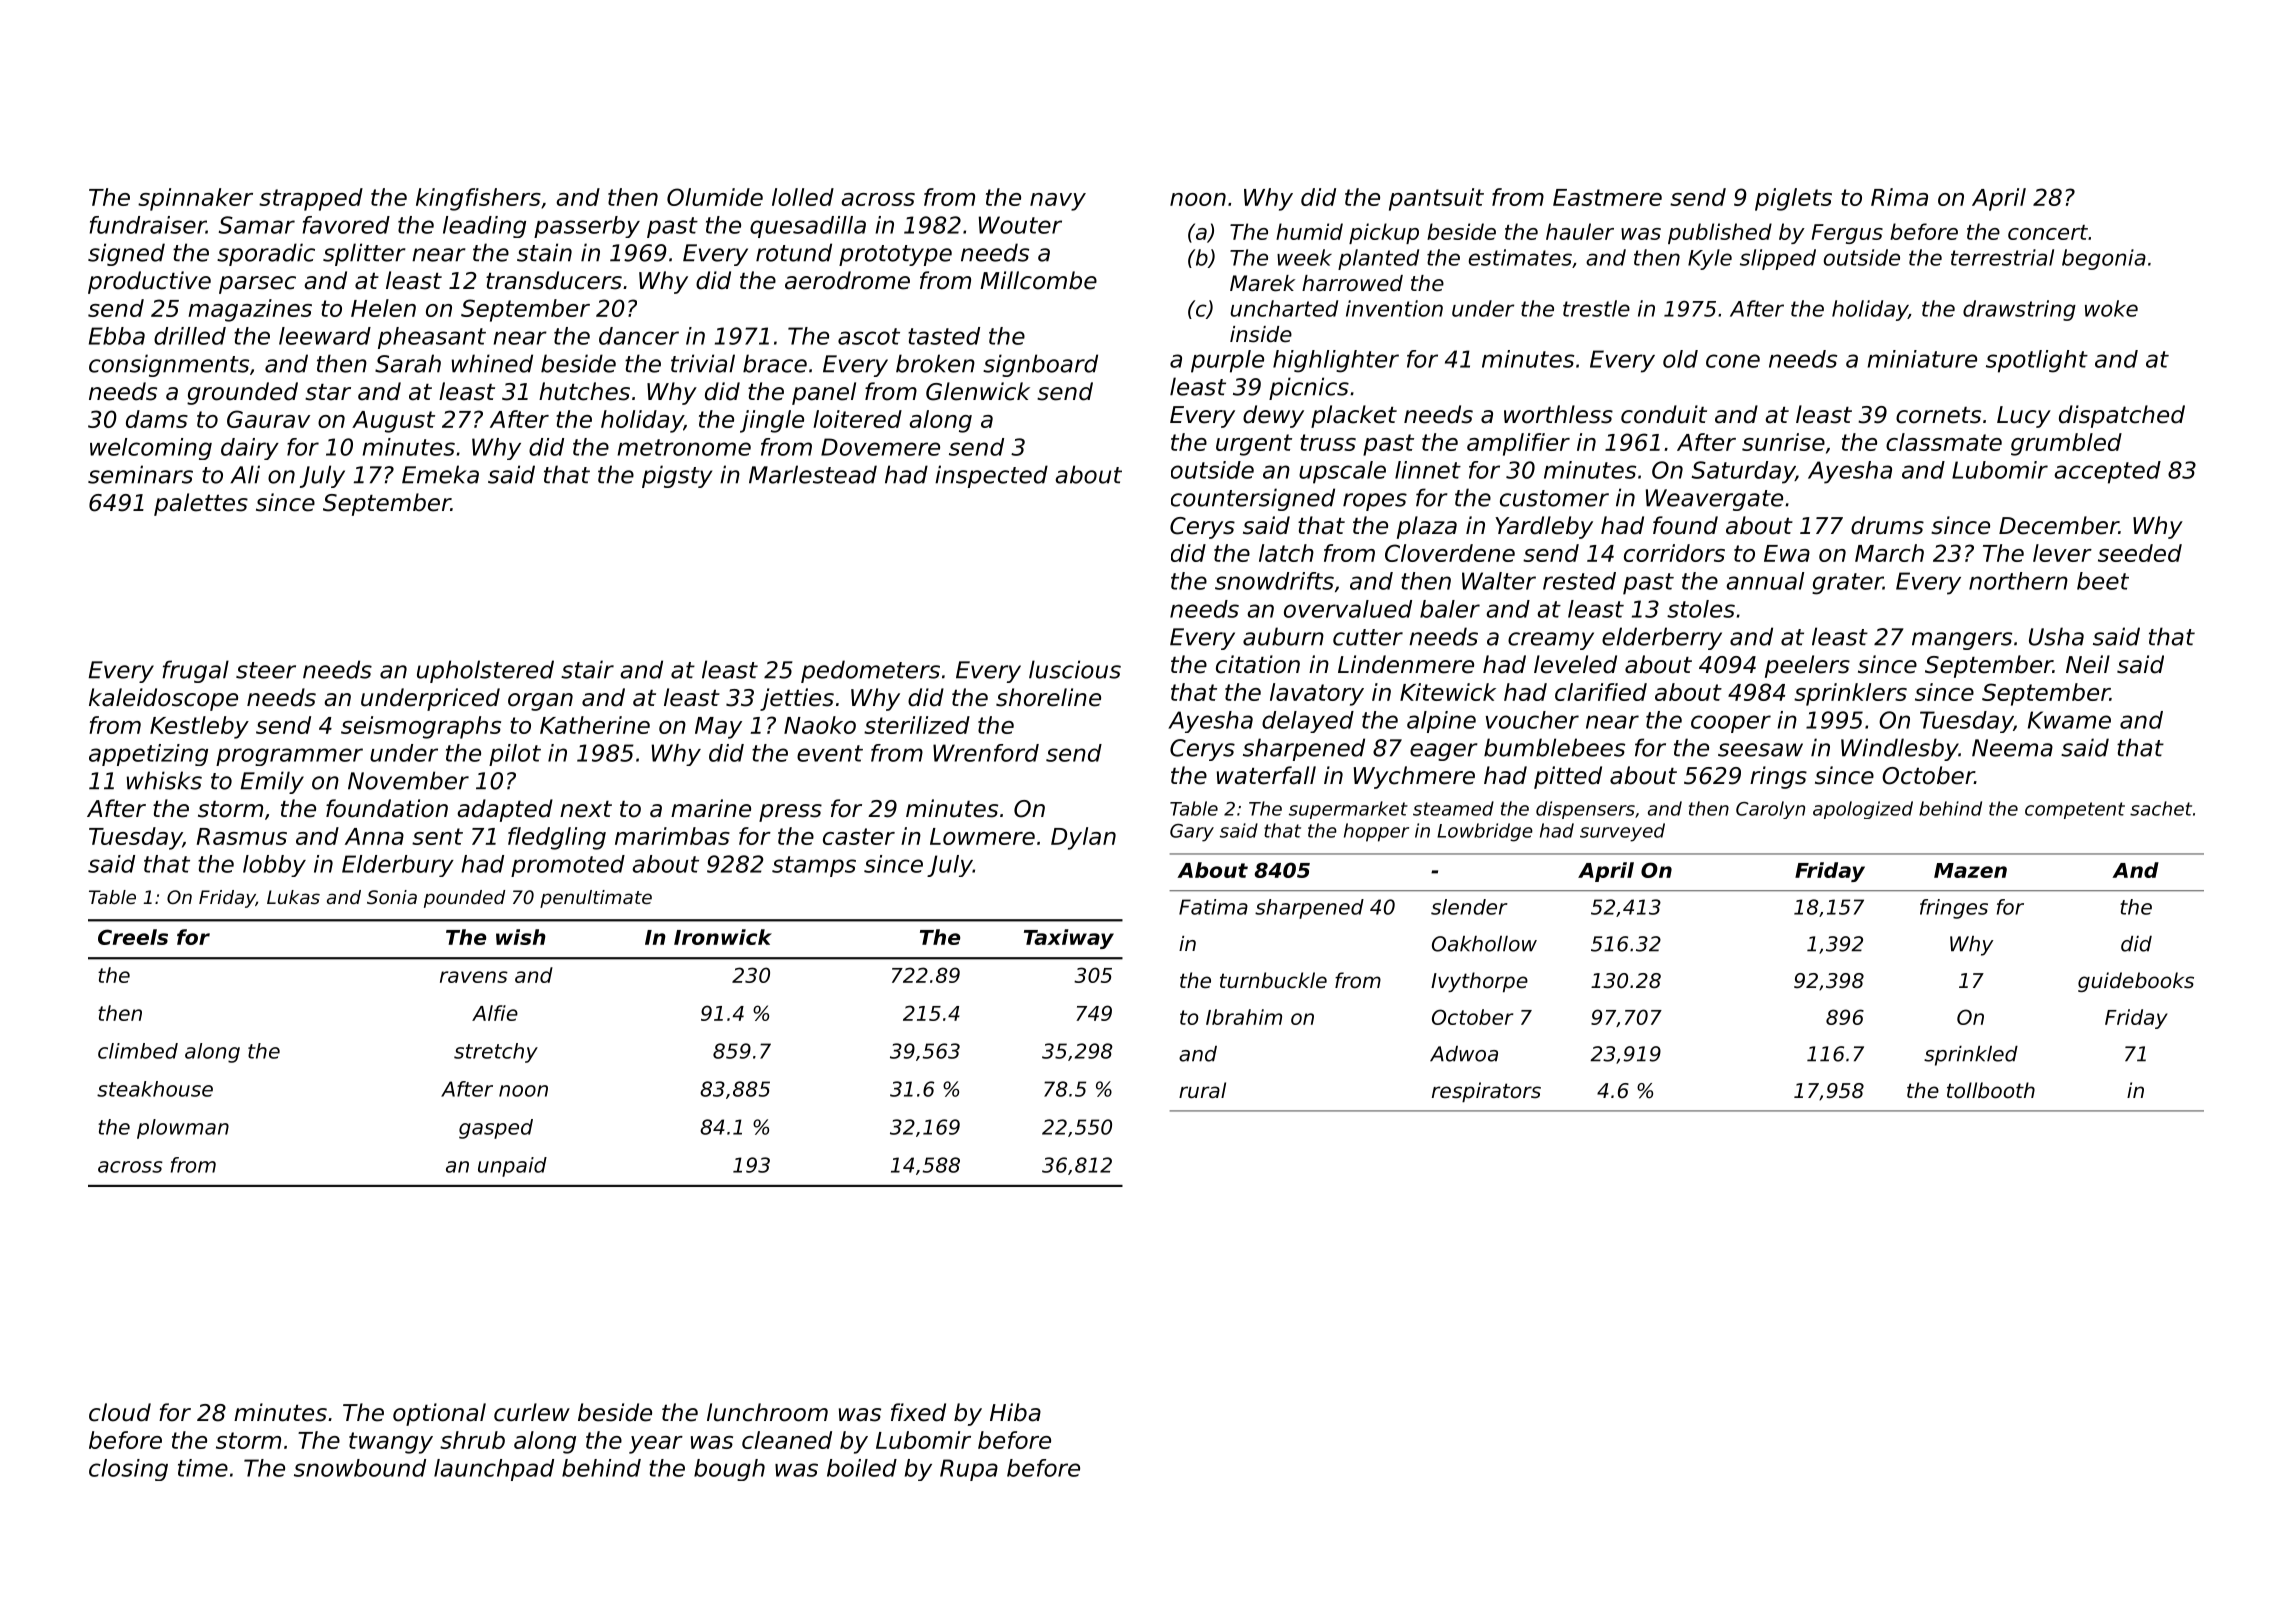 This screenshot has height=1620, width=2292. What do you see at coordinates (183, 1129) in the screenshot?
I see `plowman` at bounding box center [183, 1129].
